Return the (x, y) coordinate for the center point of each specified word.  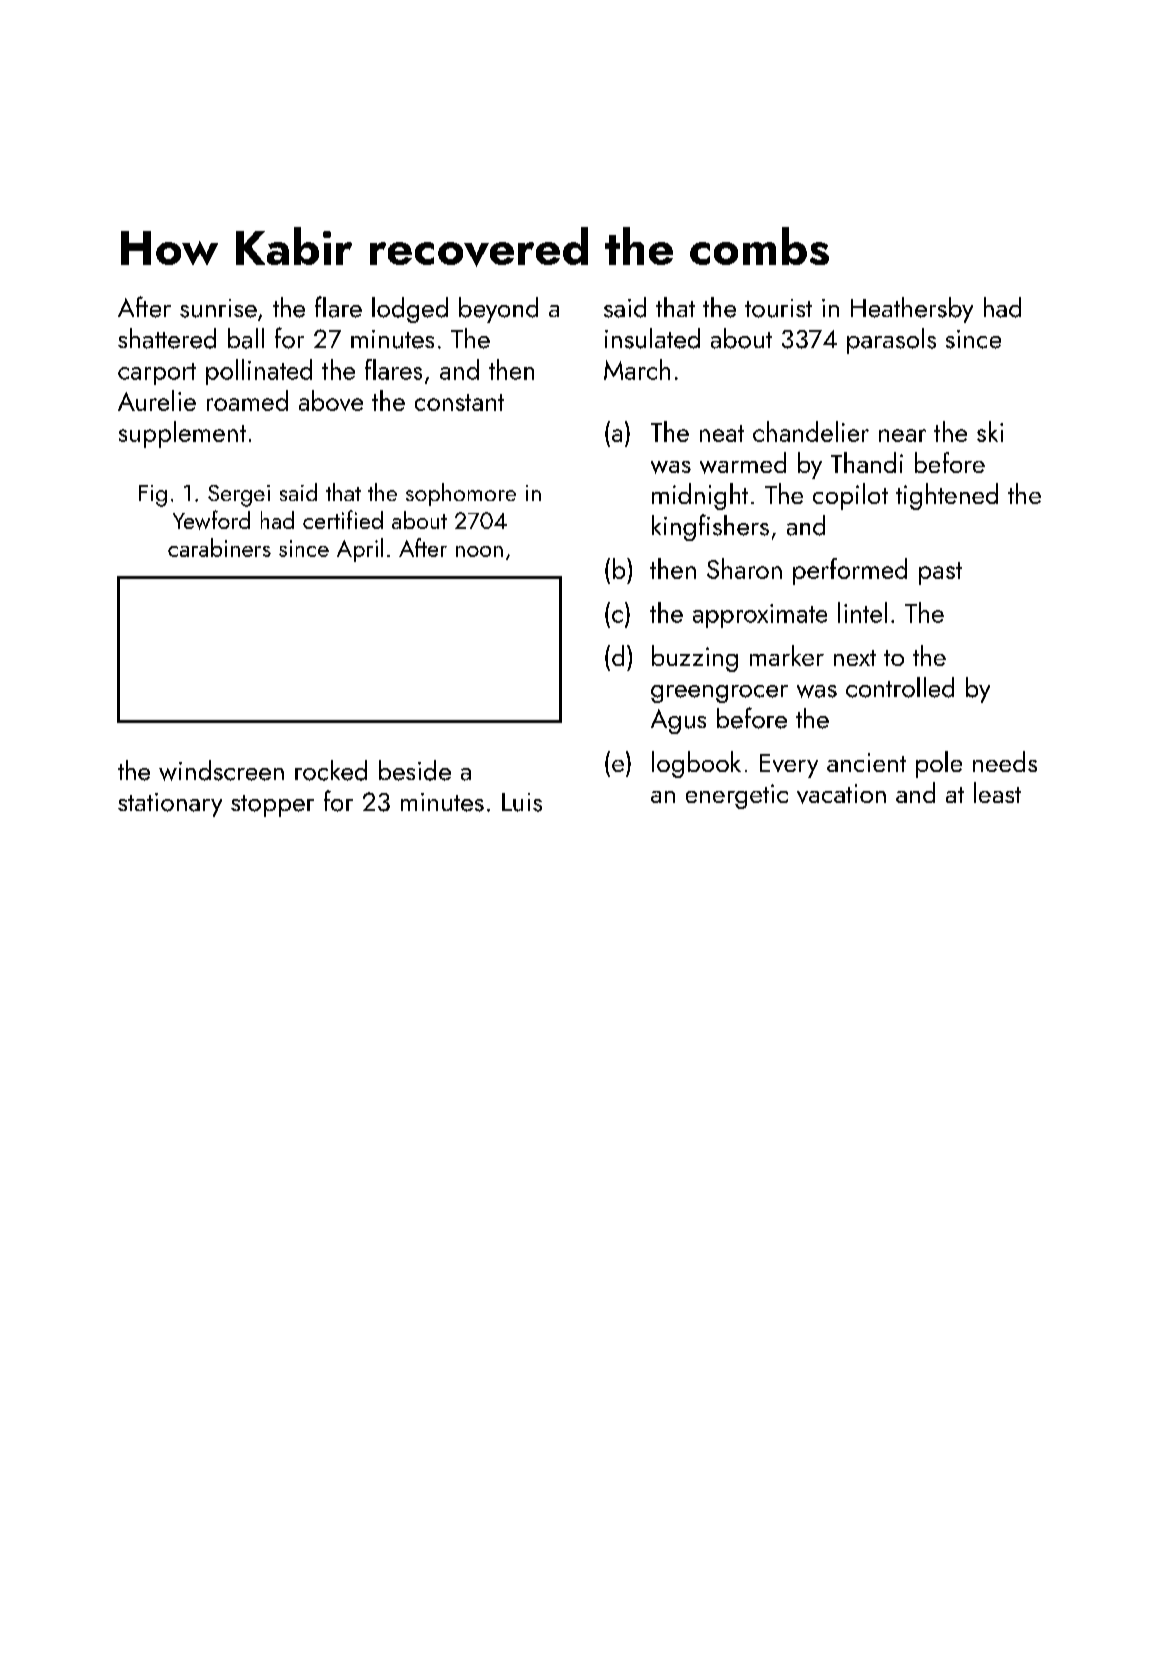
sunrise (218, 308)
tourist (778, 308)
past (940, 573)
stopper (272, 806)
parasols (891, 341)
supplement (182, 434)
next (855, 658)
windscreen (221, 770)
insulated (652, 338)
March (637, 369)
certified (343, 519)
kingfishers (710, 527)
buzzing (695, 658)
